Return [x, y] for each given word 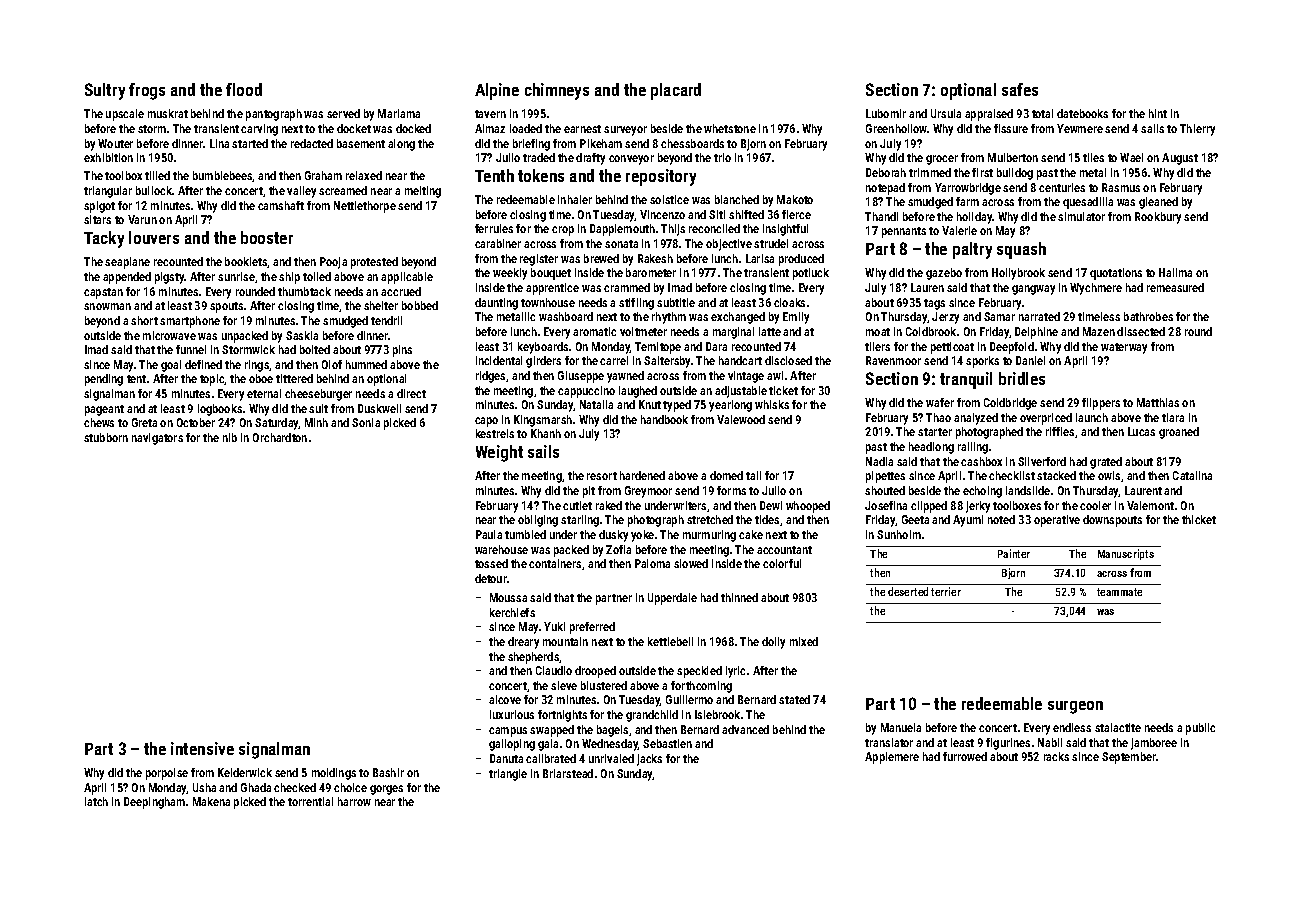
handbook [664, 419]
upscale [125, 115]
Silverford [1042, 461]
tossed [491, 563]
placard [676, 91]
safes [1020, 89]
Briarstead [568, 773]
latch [96, 801]
